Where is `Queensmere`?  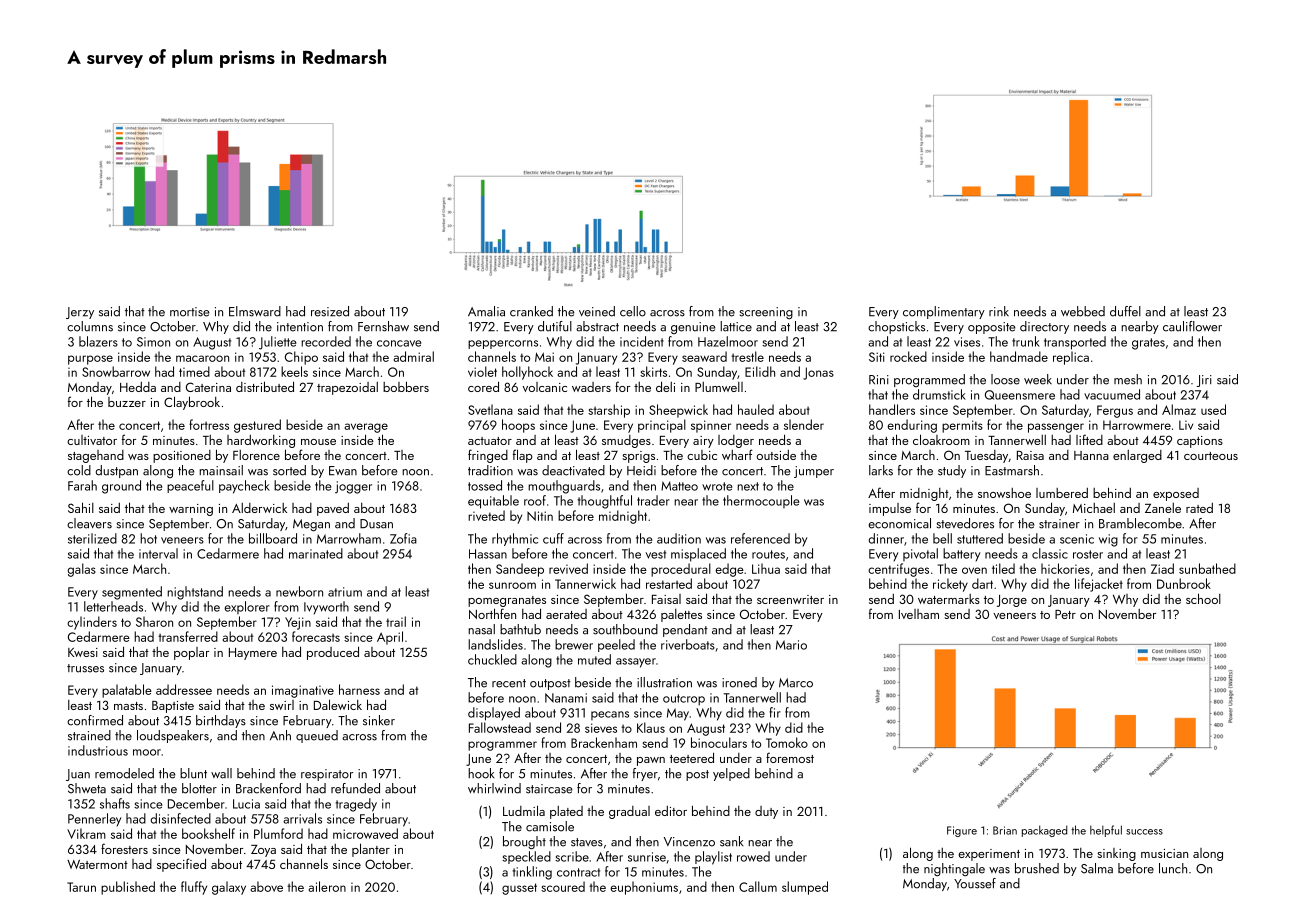 Queensmere is located at coordinates (1020, 395).
